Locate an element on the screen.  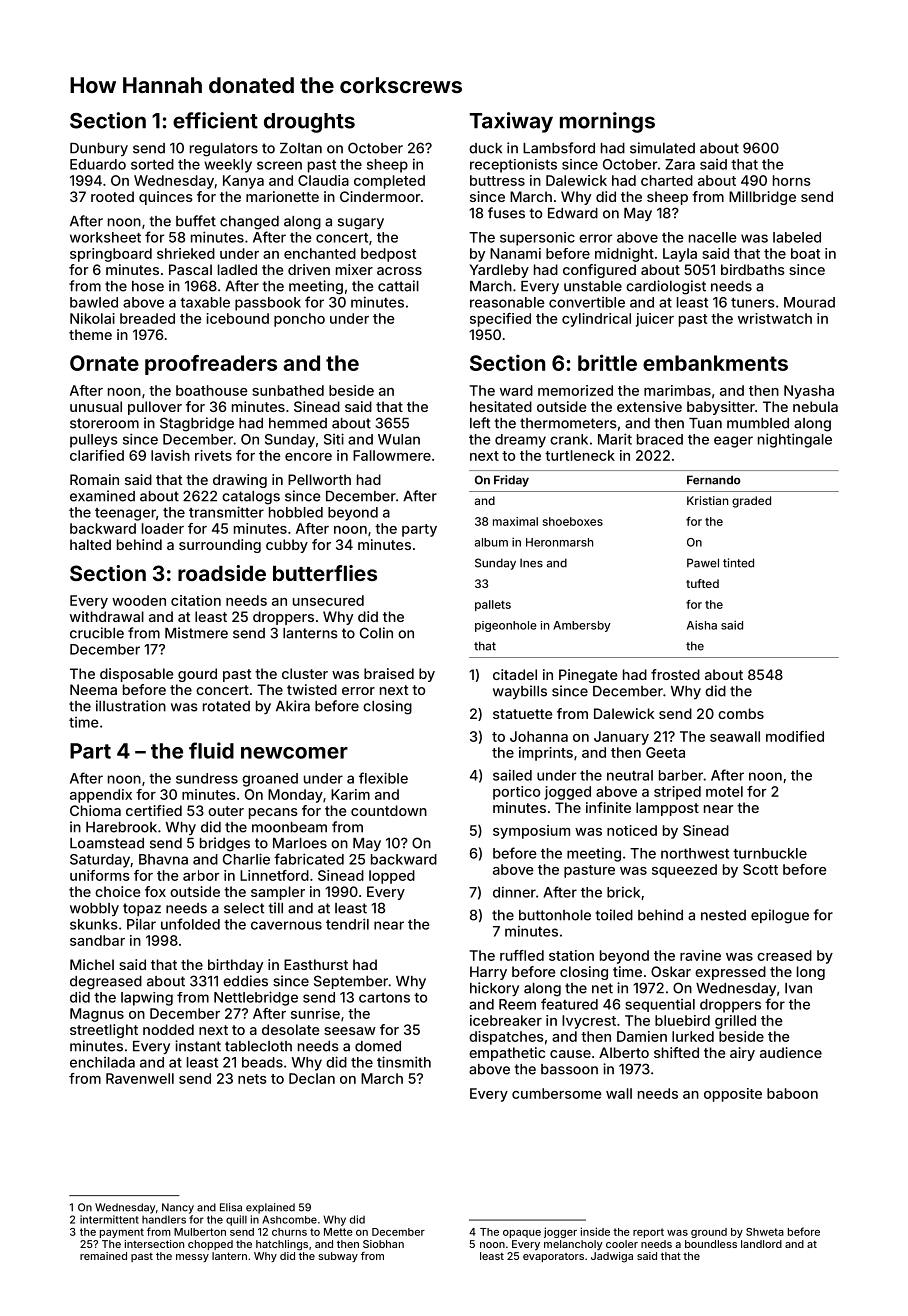
roadside is located at coordinates (222, 573).
